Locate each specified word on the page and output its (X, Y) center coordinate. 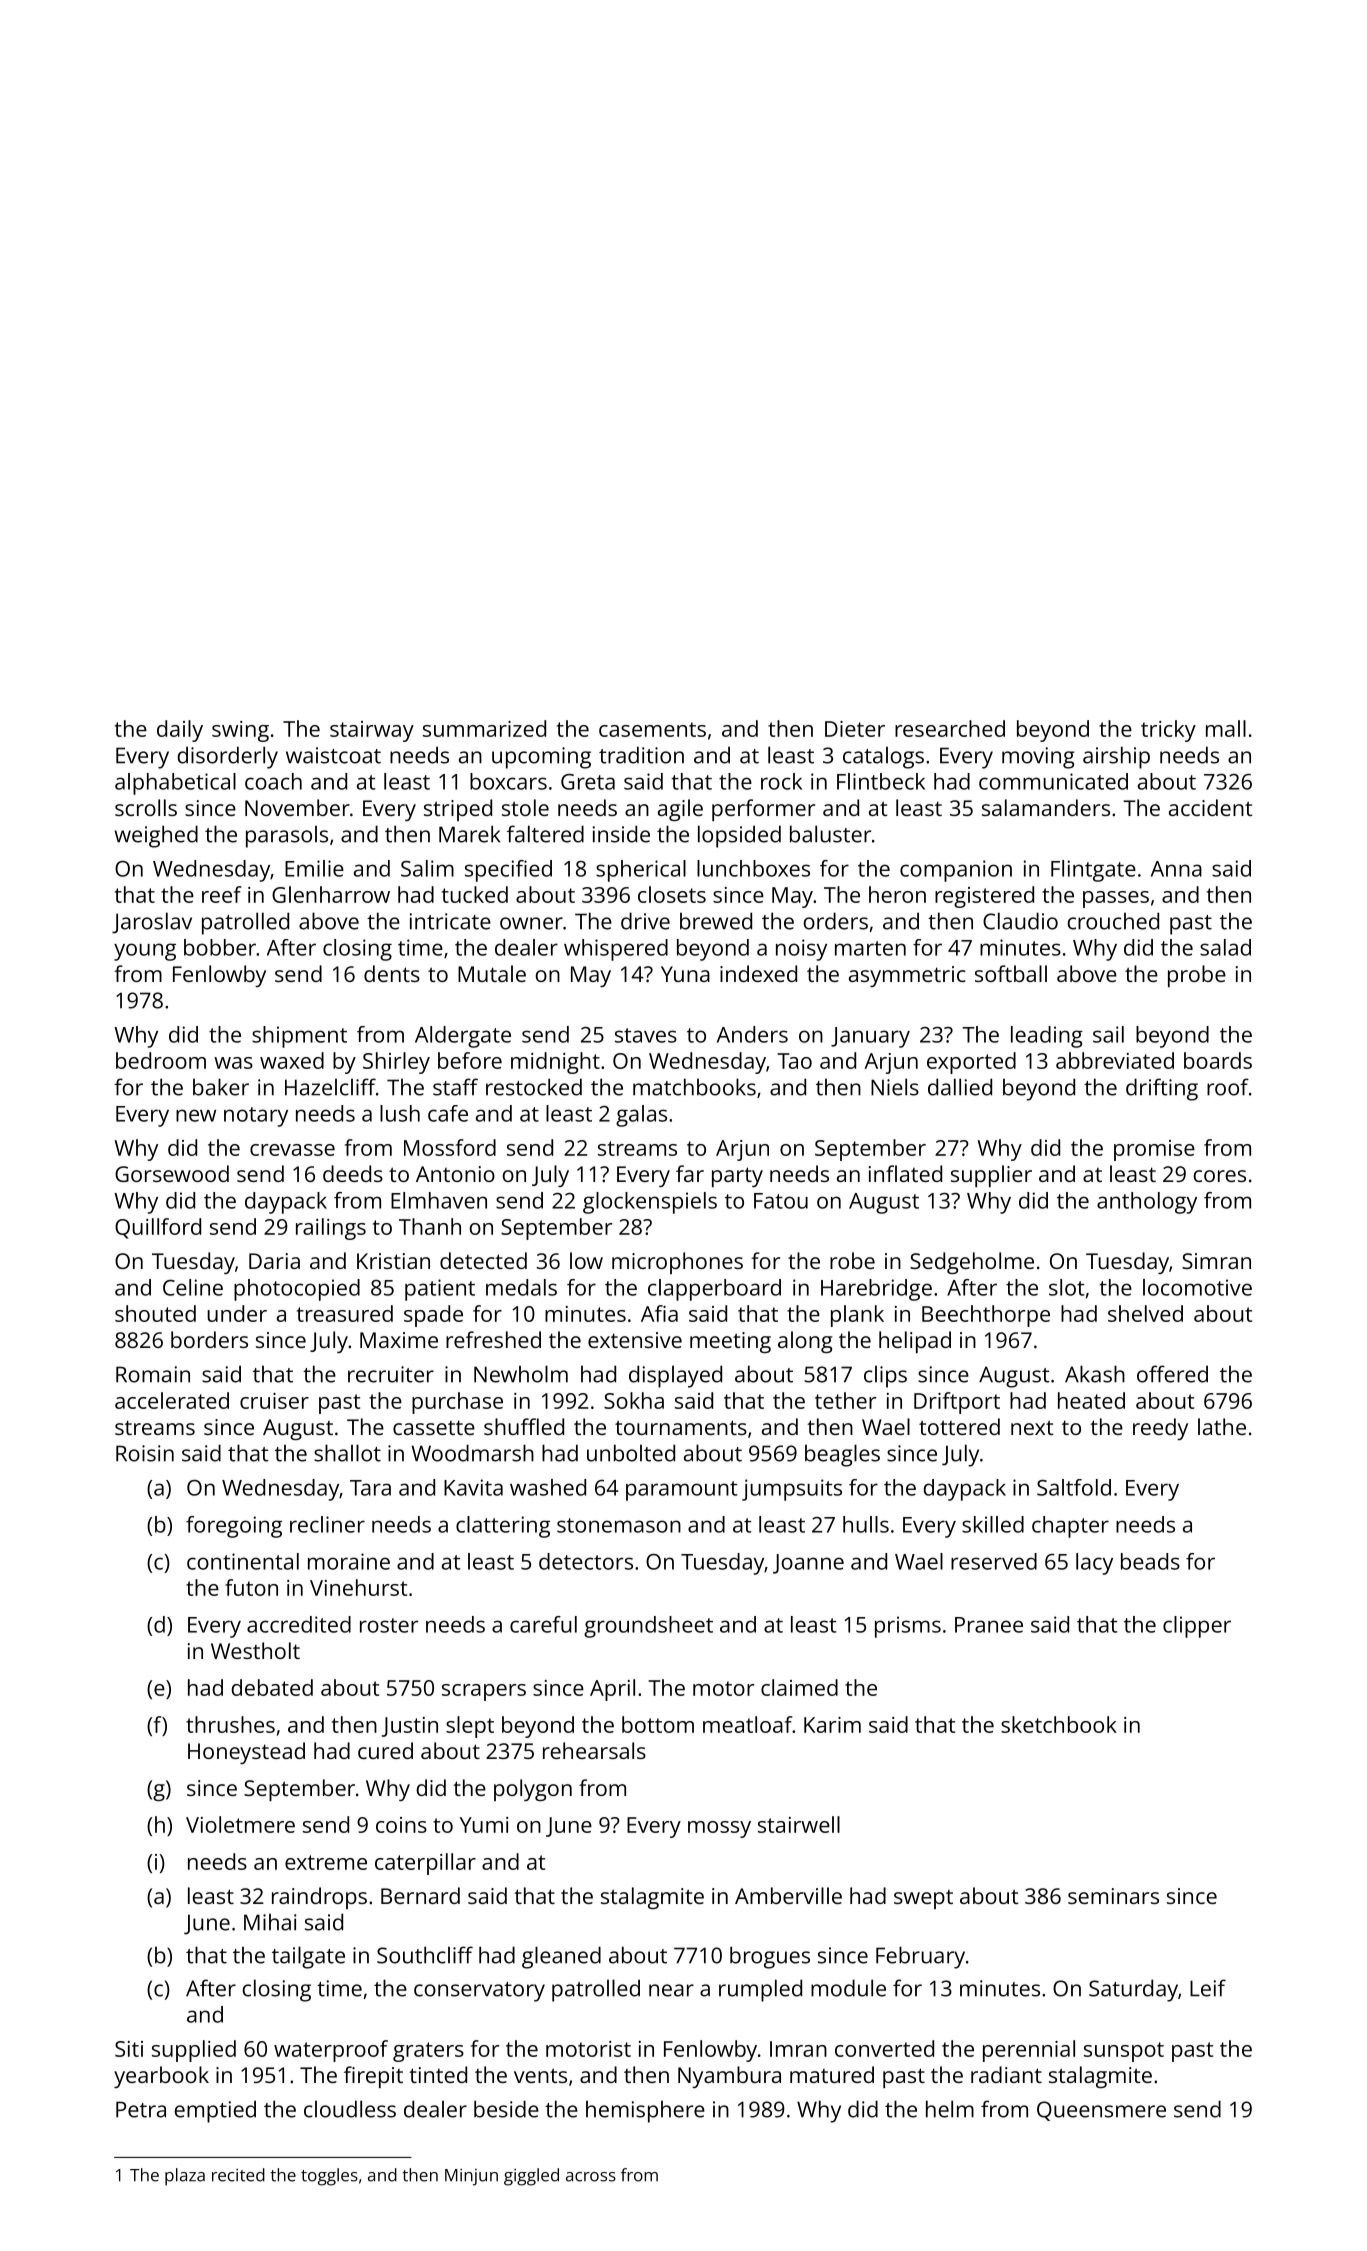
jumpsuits (792, 1490)
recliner (327, 1524)
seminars (1113, 1896)
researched (950, 728)
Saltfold (1074, 1487)
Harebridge (876, 1290)
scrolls (146, 807)
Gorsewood (172, 1173)
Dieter (855, 729)
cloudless (350, 2109)
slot (1067, 1287)
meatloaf (748, 1724)
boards (1218, 1060)
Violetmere (240, 1824)
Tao (794, 1061)
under (237, 1313)
